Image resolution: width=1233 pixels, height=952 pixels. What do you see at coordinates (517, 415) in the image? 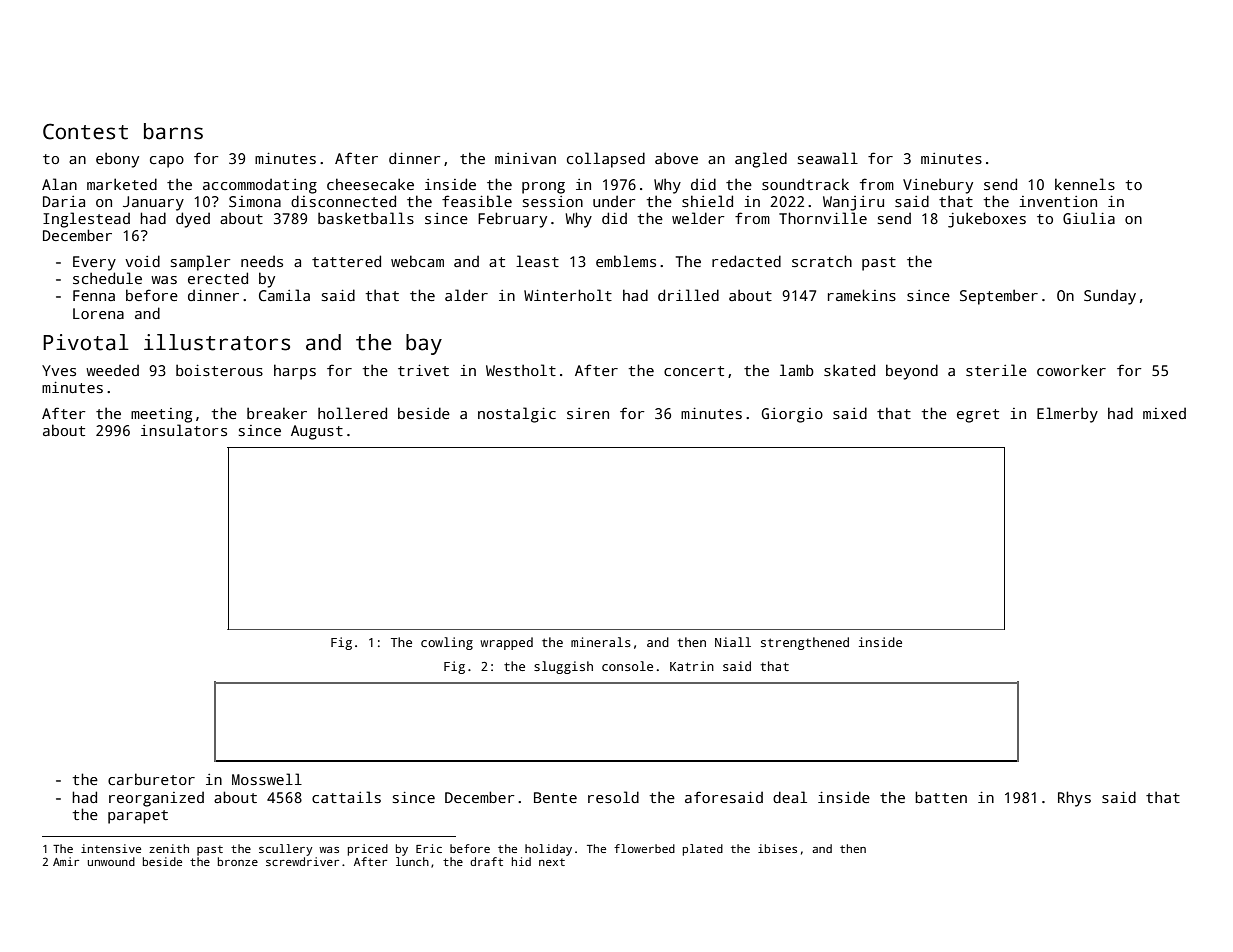
I see `nostalgic` at bounding box center [517, 415].
